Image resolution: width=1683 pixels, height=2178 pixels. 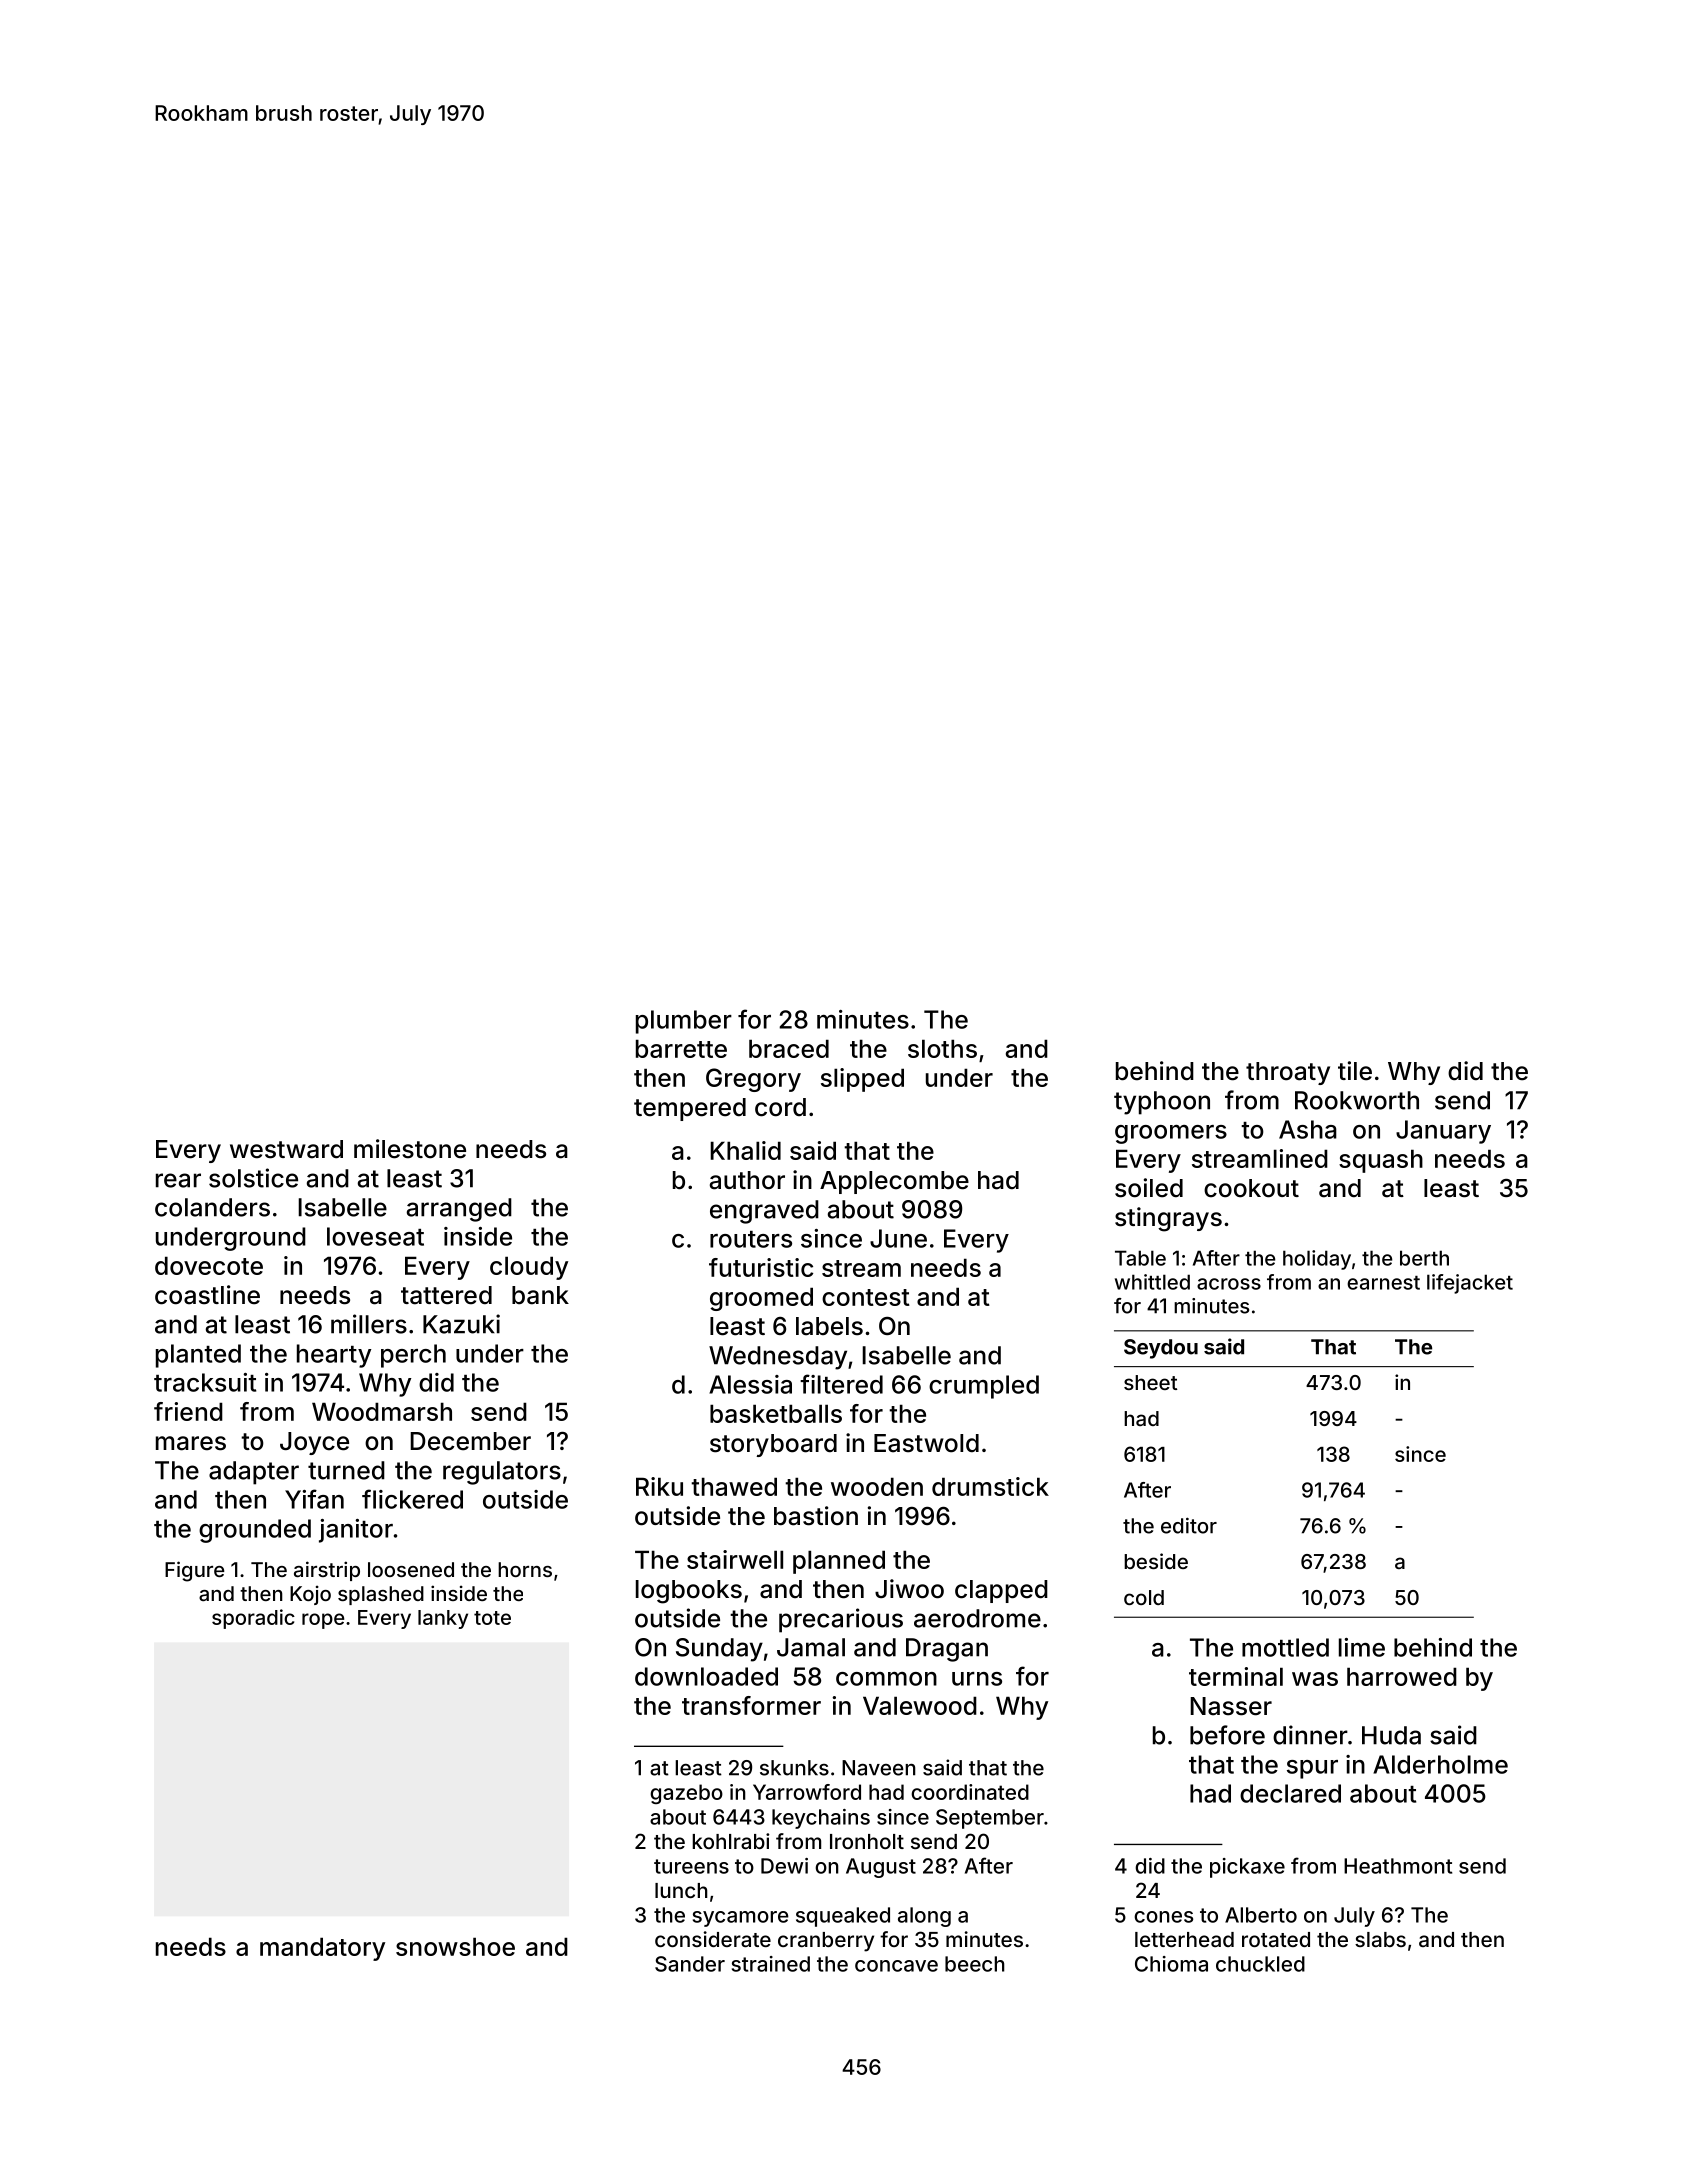 I want to click on tile, so click(x=1355, y=1071).
